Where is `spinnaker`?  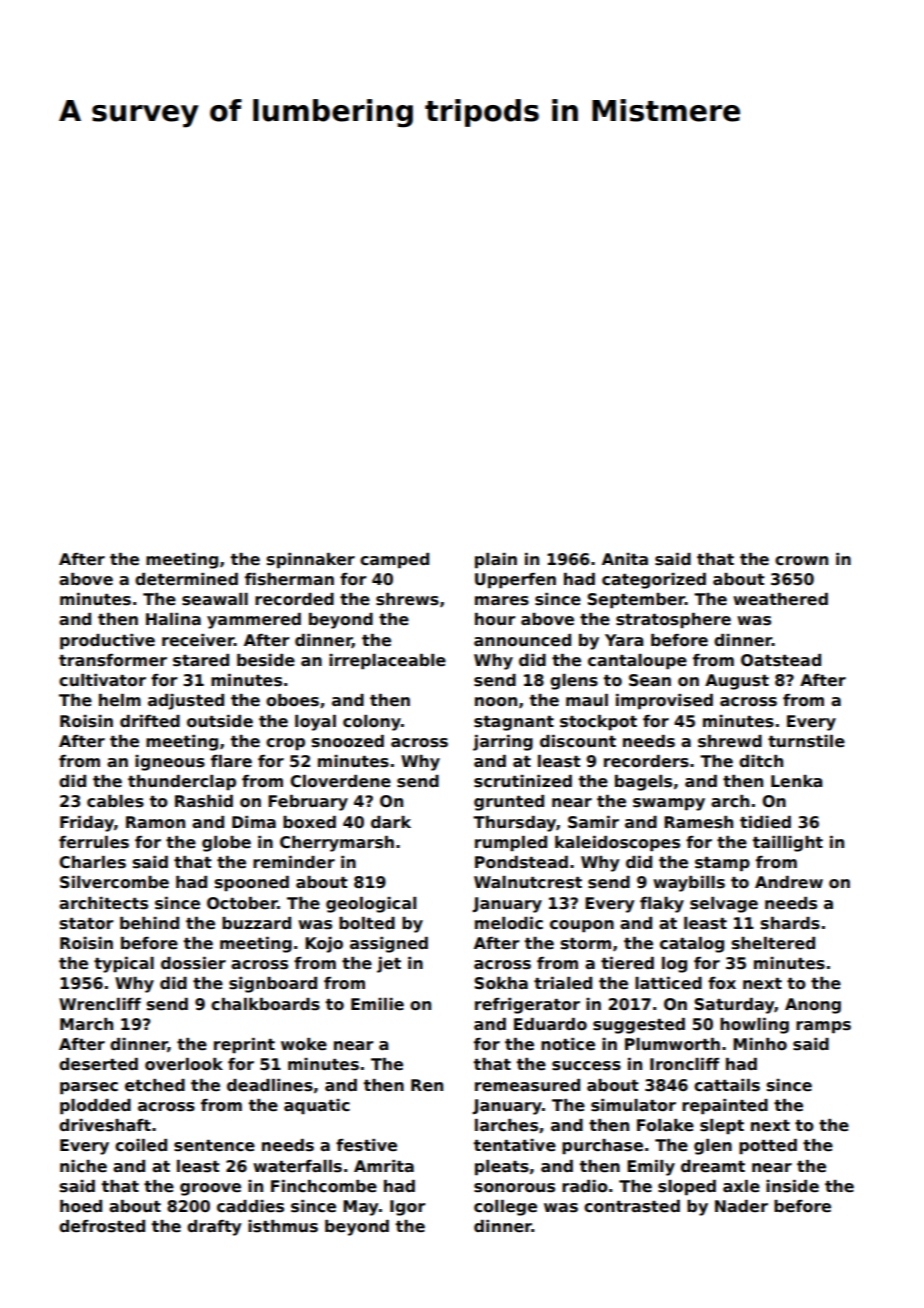 spinnaker is located at coordinates (311, 561).
